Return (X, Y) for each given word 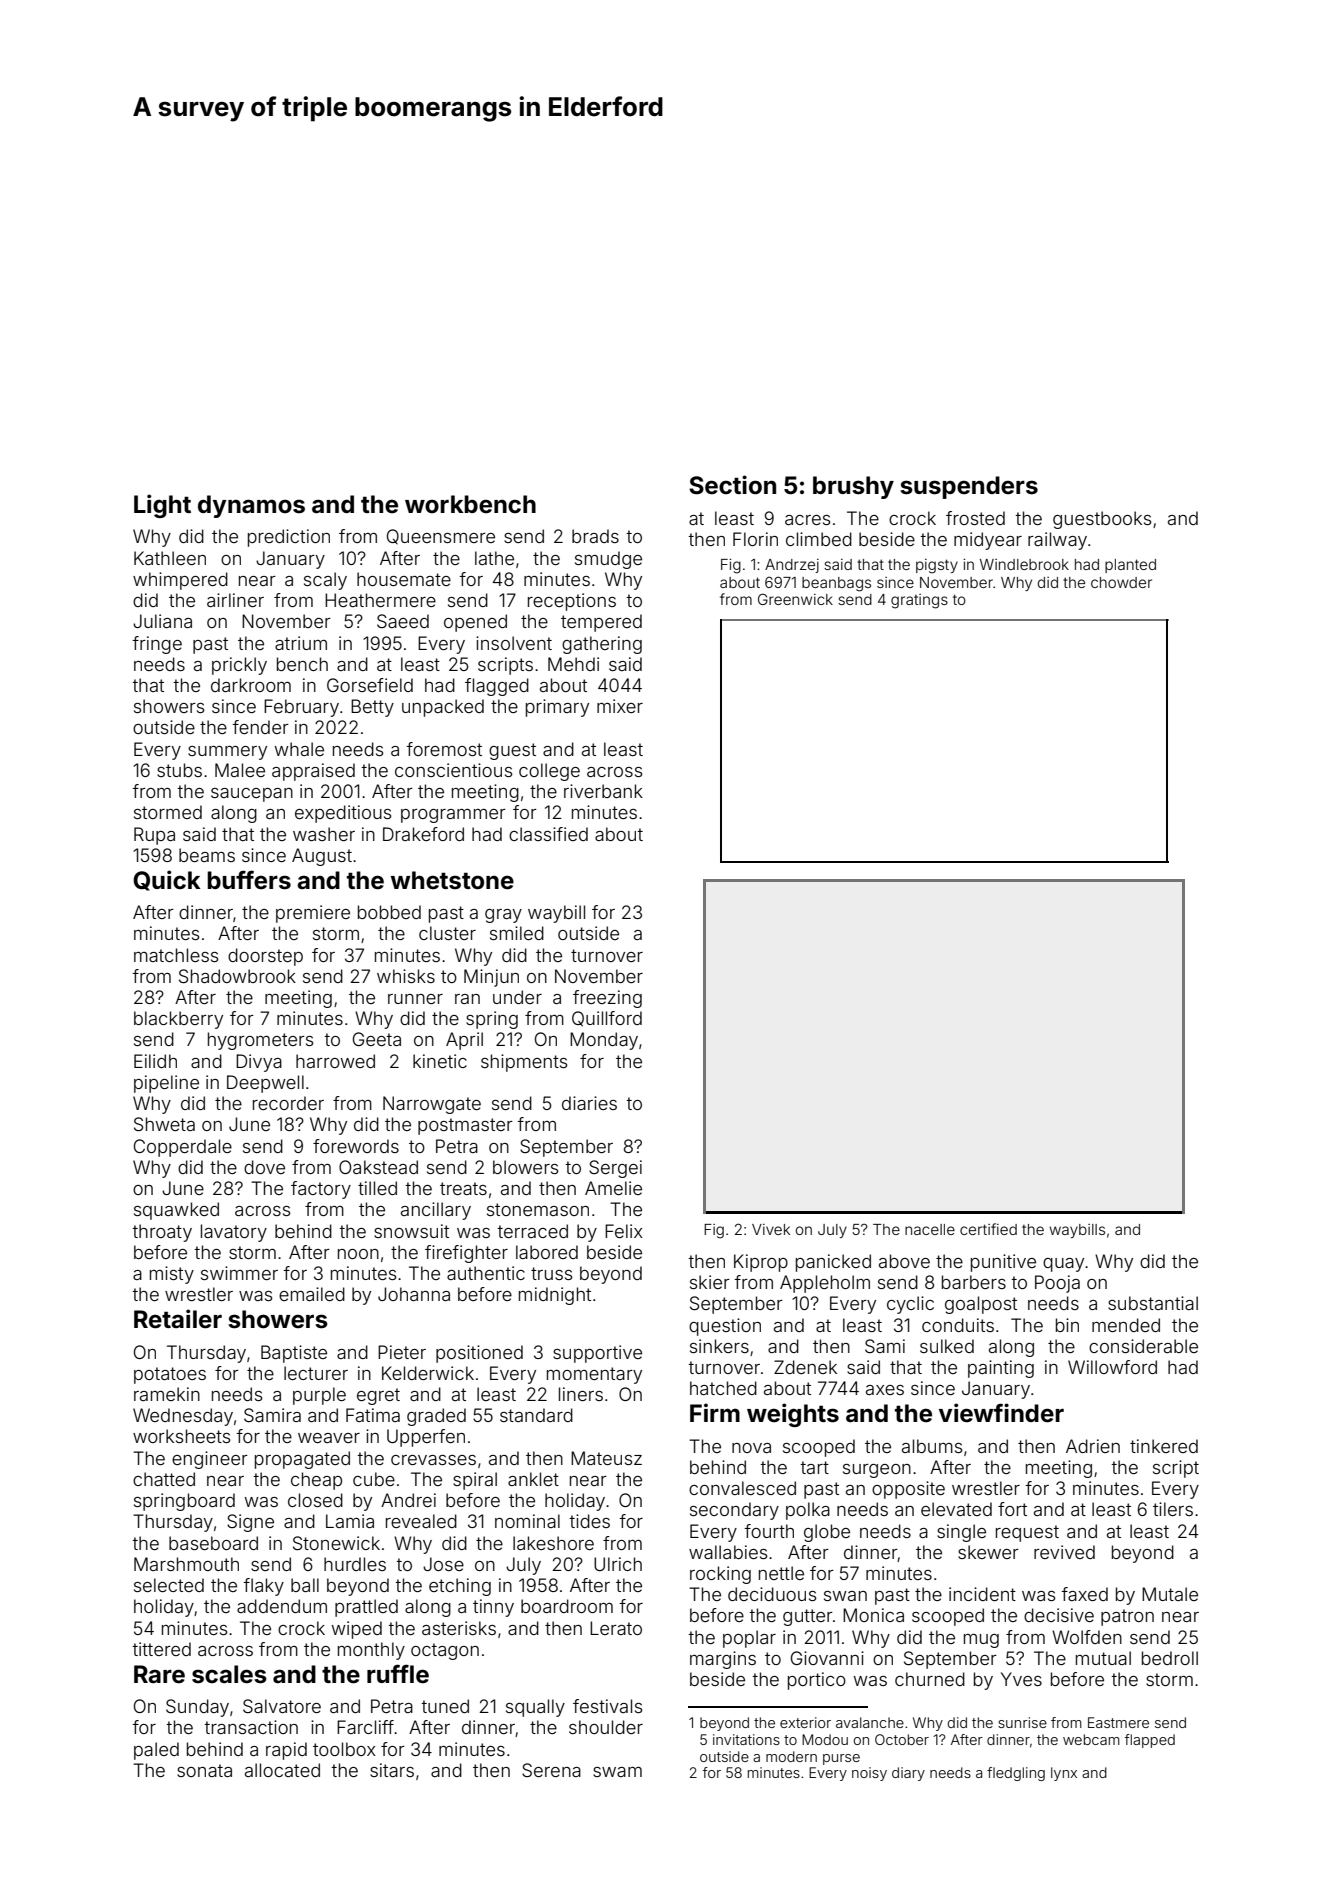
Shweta (164, 1124)
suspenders (969, 487)
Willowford (1112, 1367)
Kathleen (170, 558)
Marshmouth (186, 1564)
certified (988, 1229)
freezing (607, 999)
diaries (589, 1103)
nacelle (930, 1229)
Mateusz (606, 1458)
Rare (159, 1674)
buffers (249, 880)
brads (595, 536)
